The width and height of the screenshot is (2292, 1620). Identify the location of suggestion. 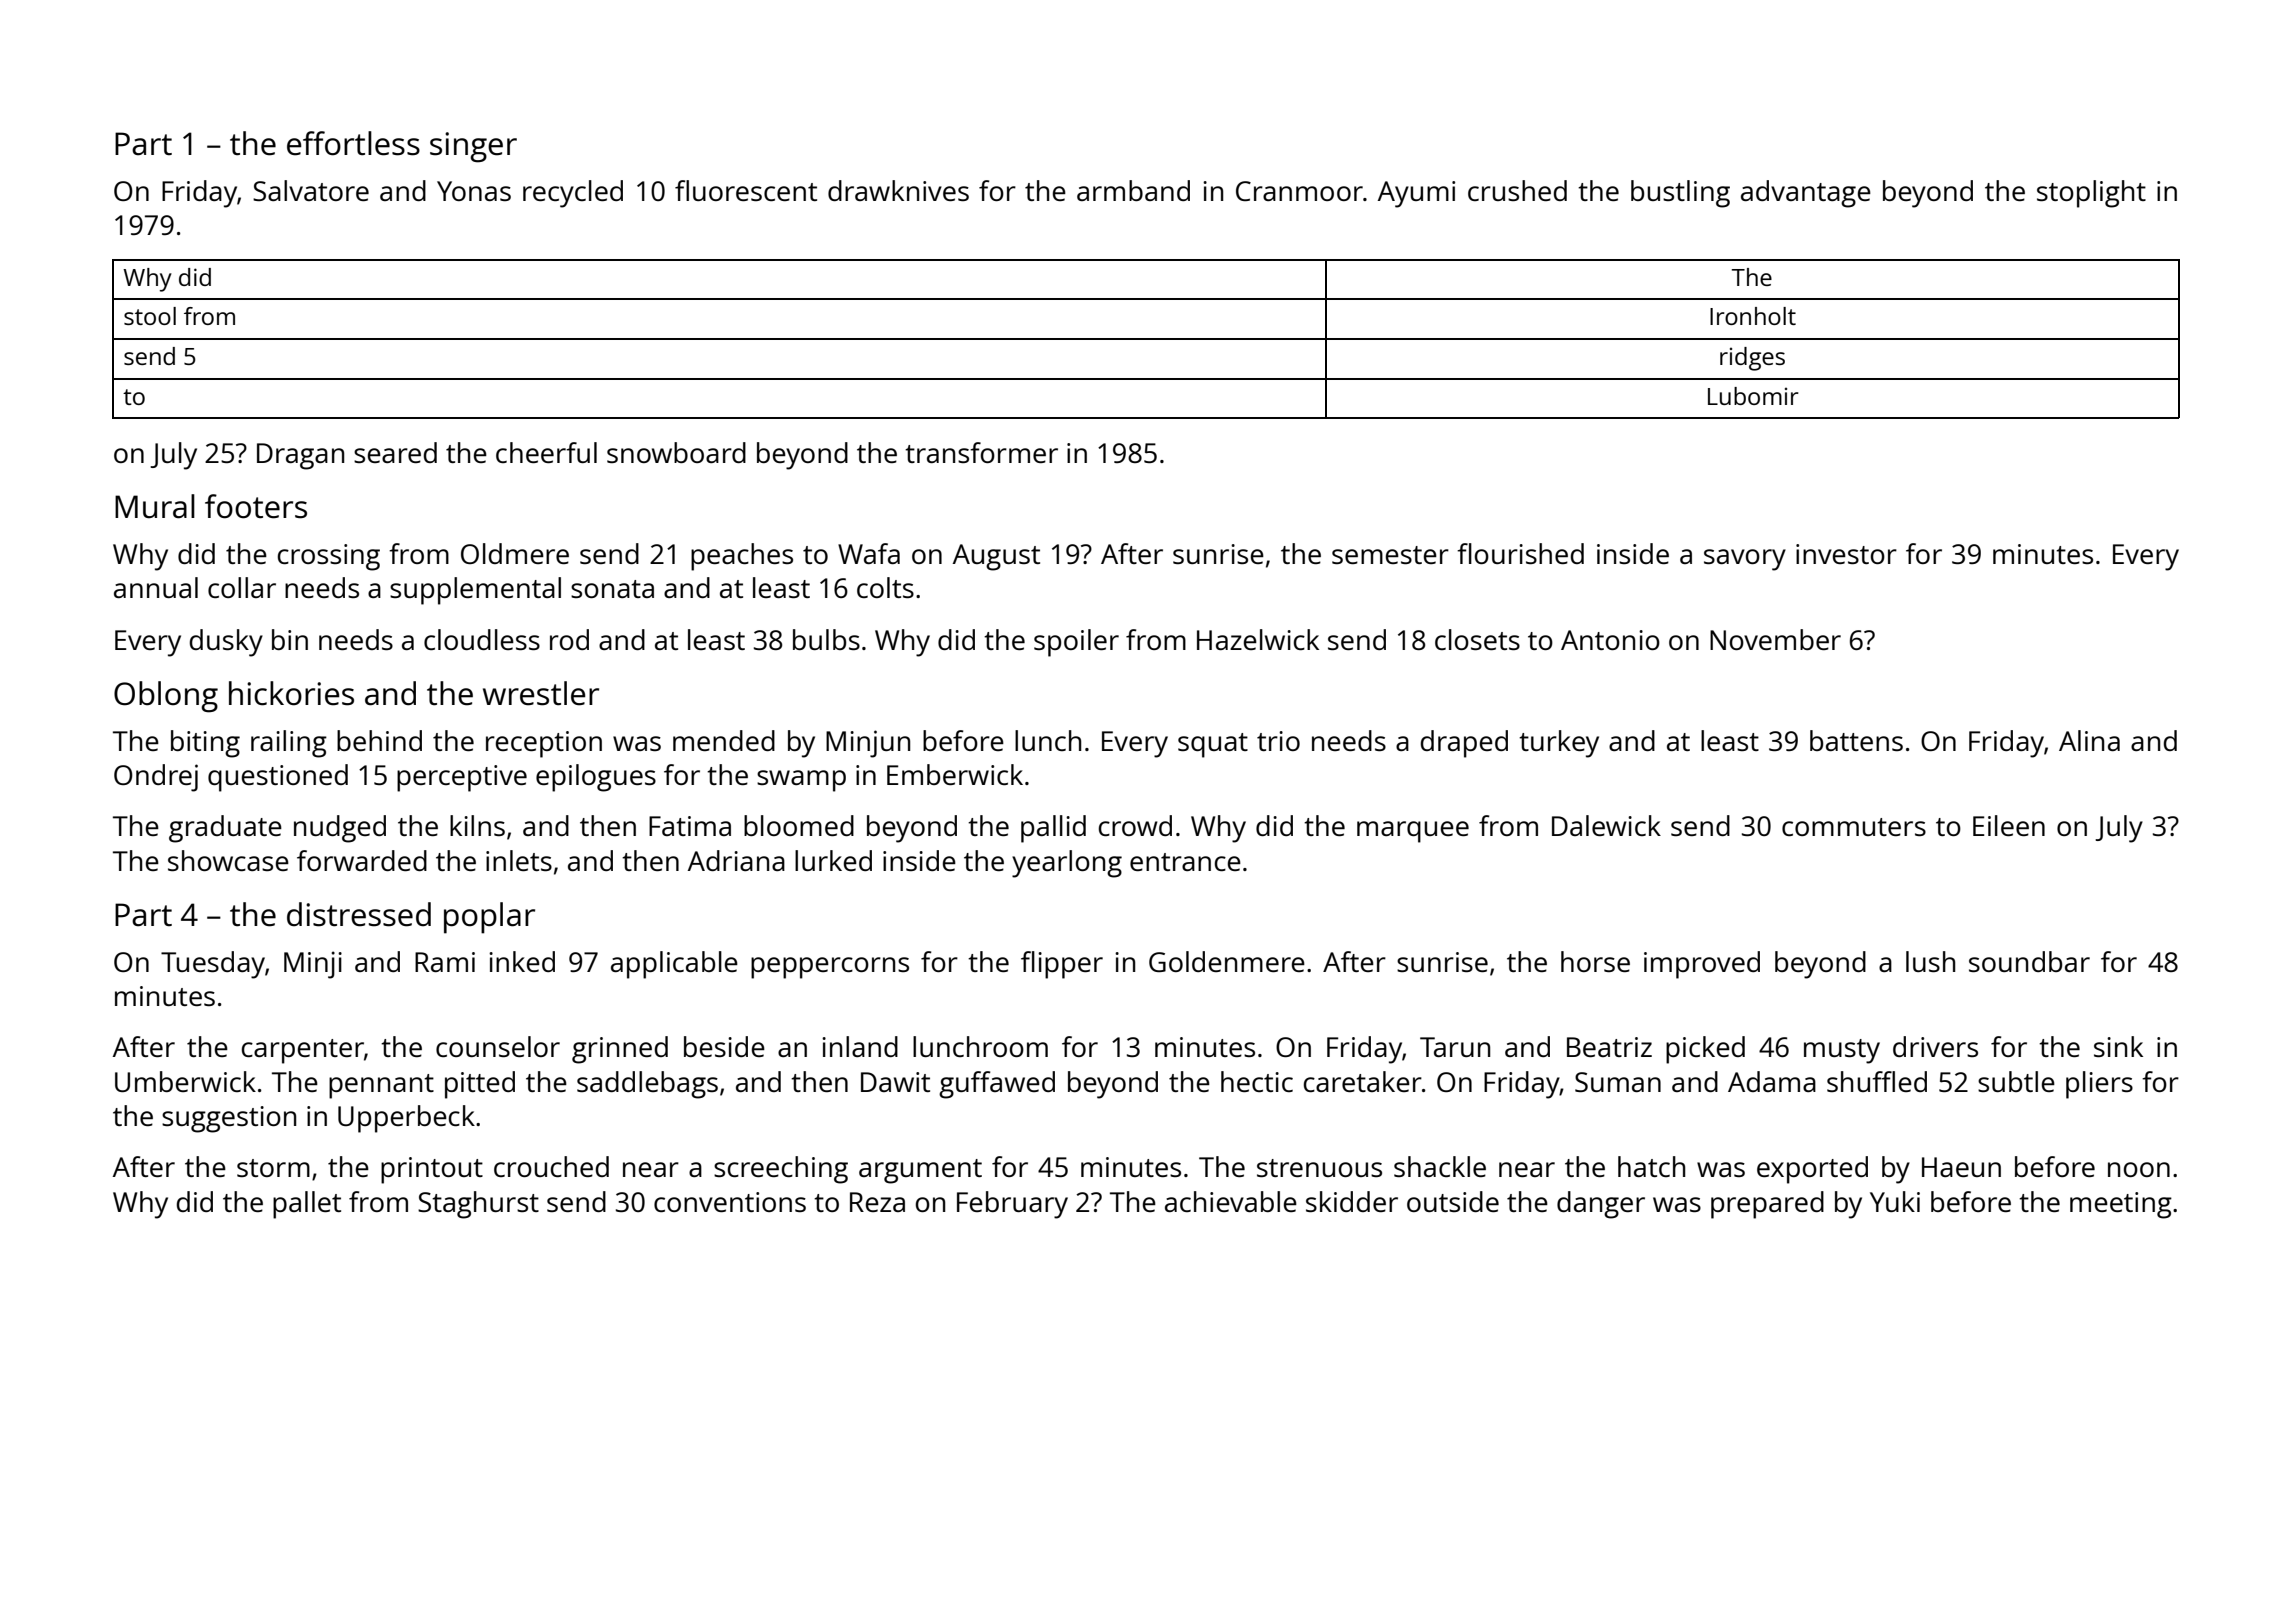
(229, 1119).
